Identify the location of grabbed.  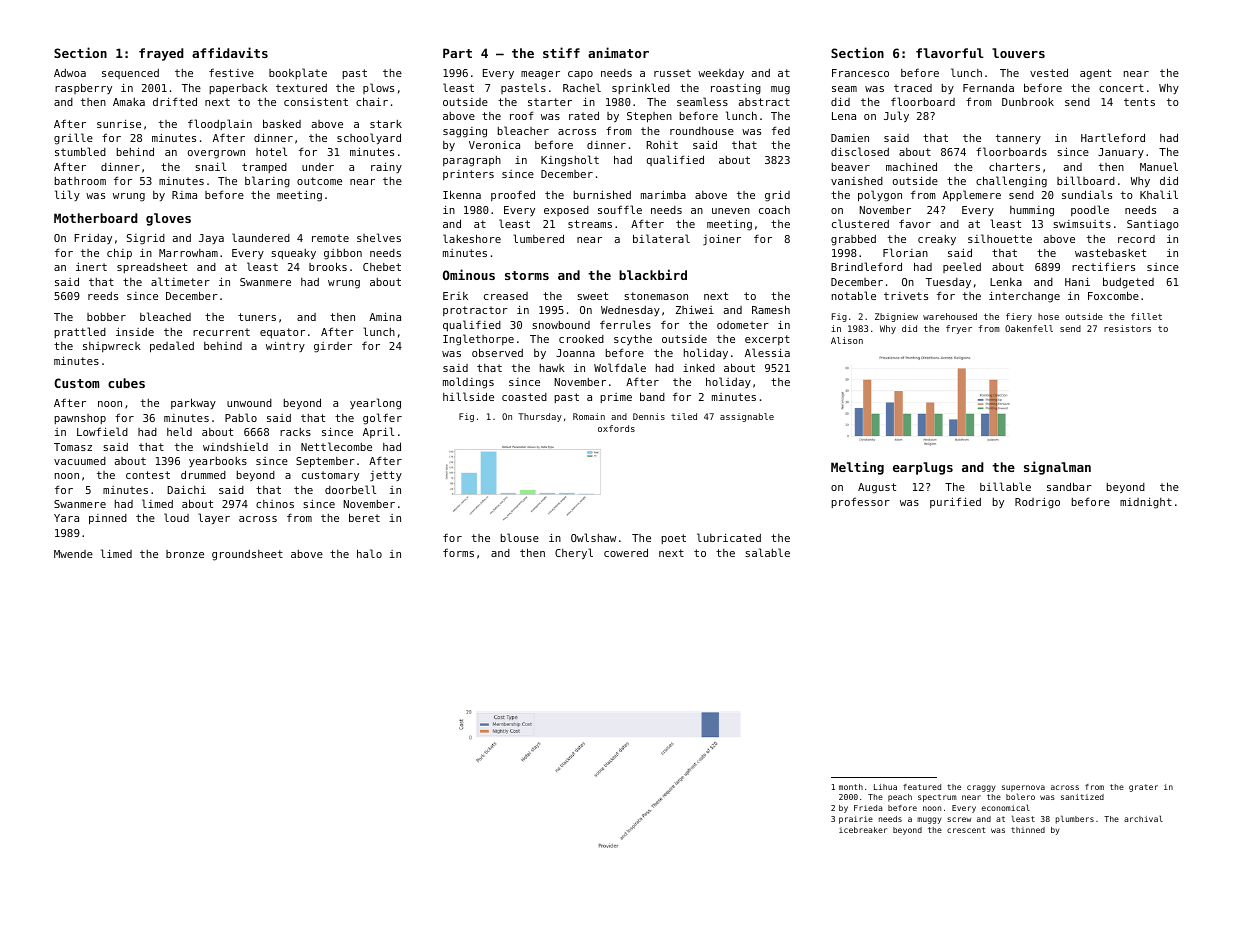
(853, 240).
